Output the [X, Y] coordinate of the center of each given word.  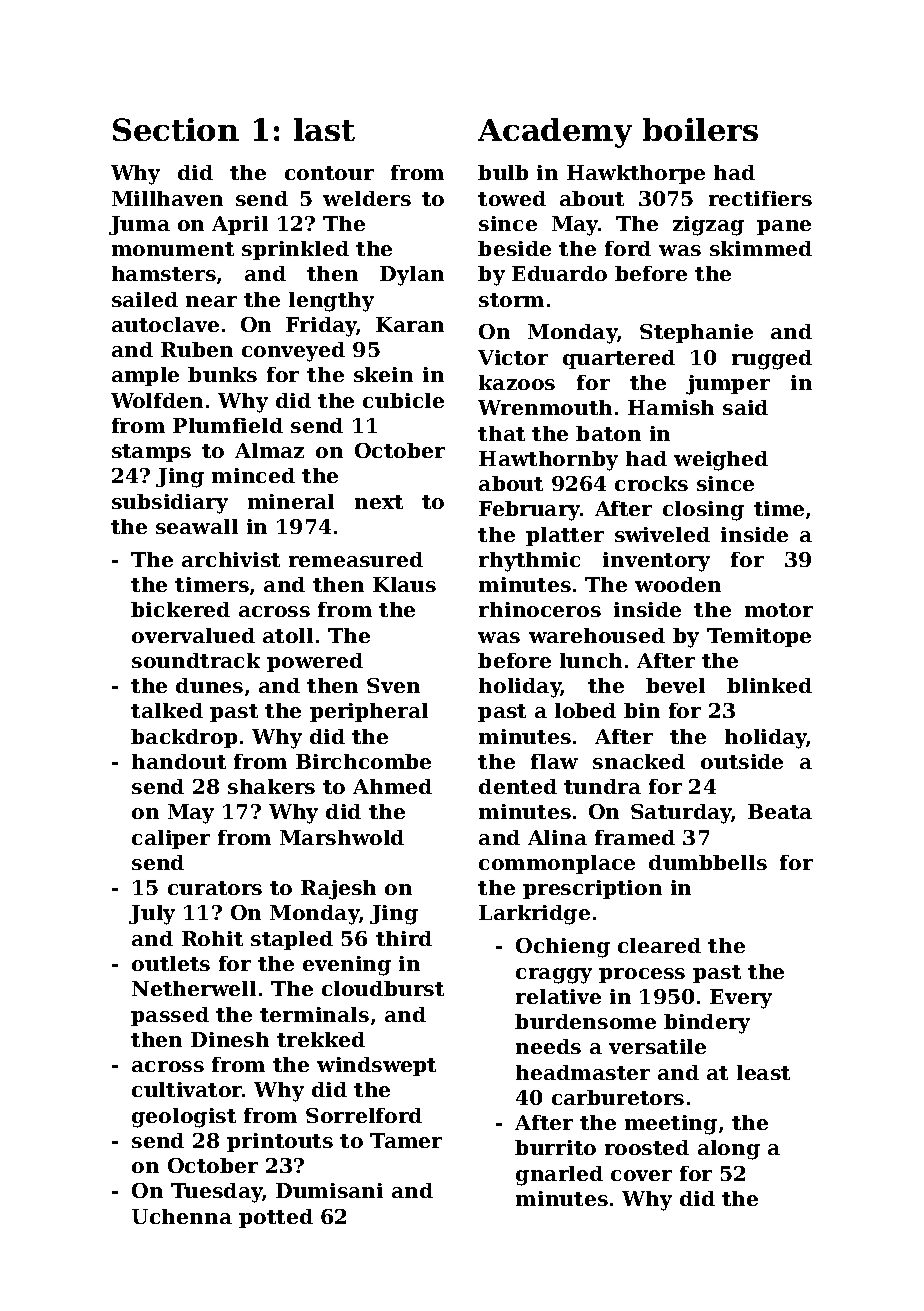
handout [179, 761]
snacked [639, 761]
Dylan [412, 276]
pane [784, 227]
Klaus [404, 584]
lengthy [331, 302]
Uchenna [182, 1216]
